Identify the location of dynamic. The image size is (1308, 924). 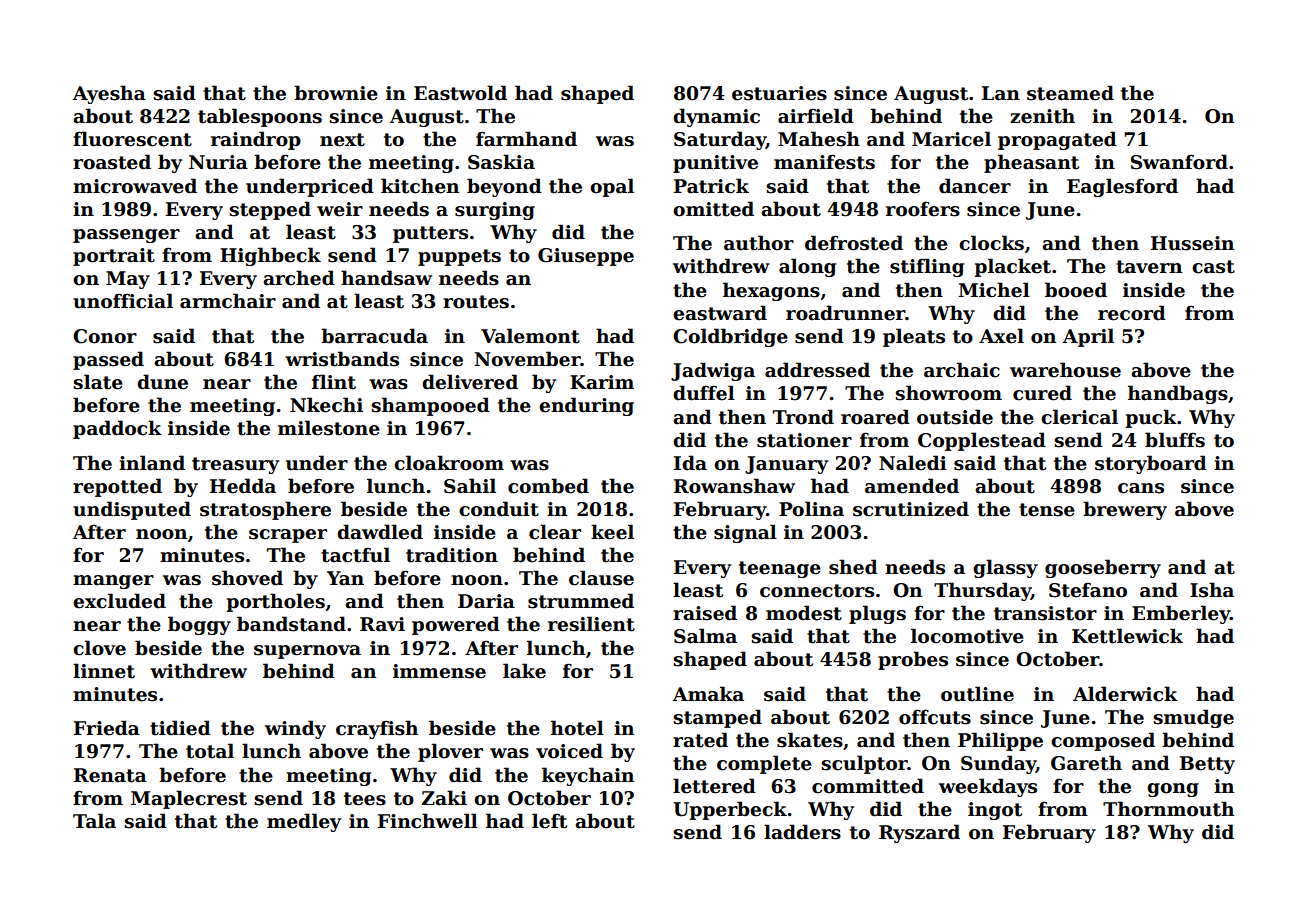
(716, 117).
